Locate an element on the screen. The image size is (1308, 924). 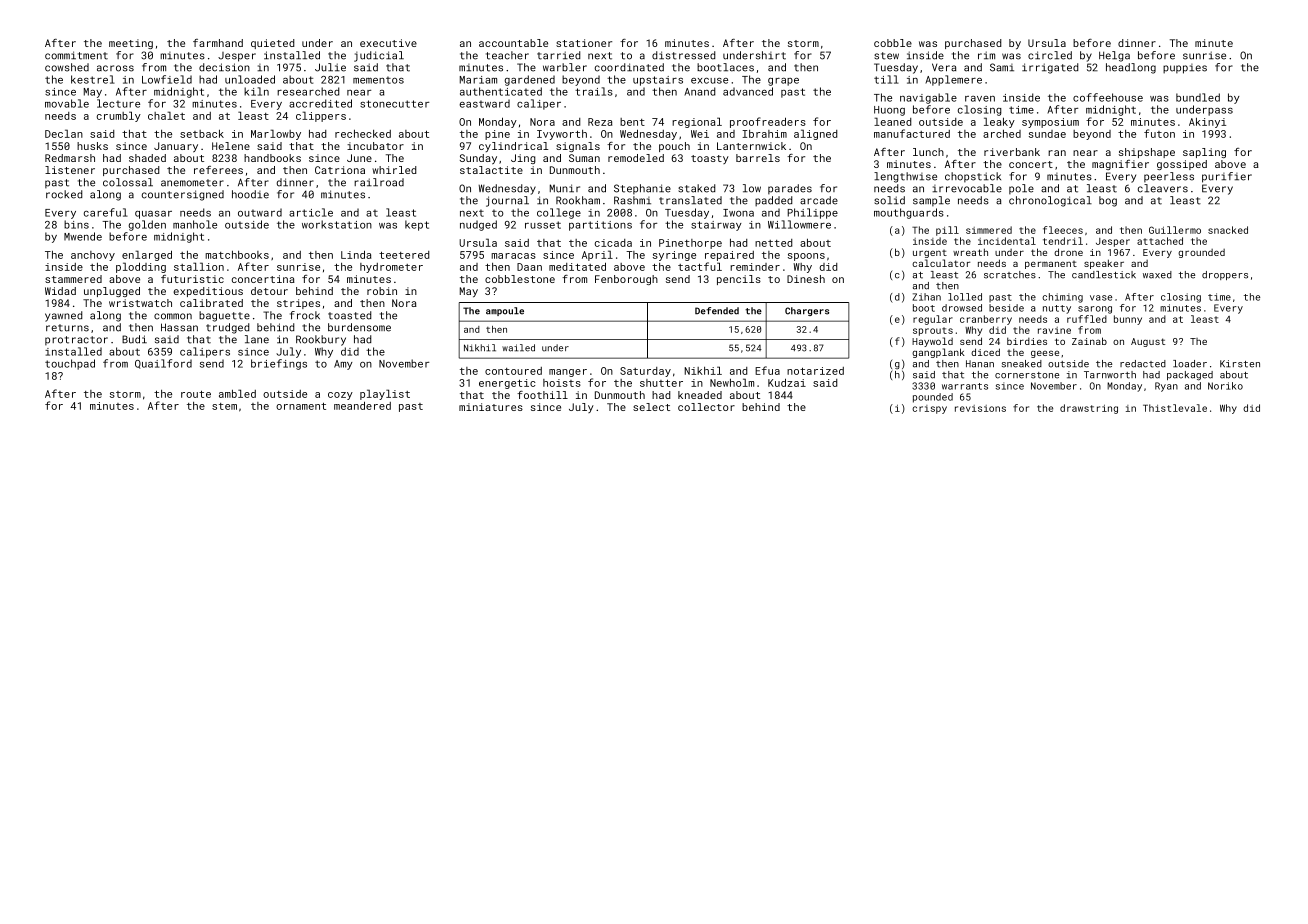
distressed is located at coordinates (684, 55).
